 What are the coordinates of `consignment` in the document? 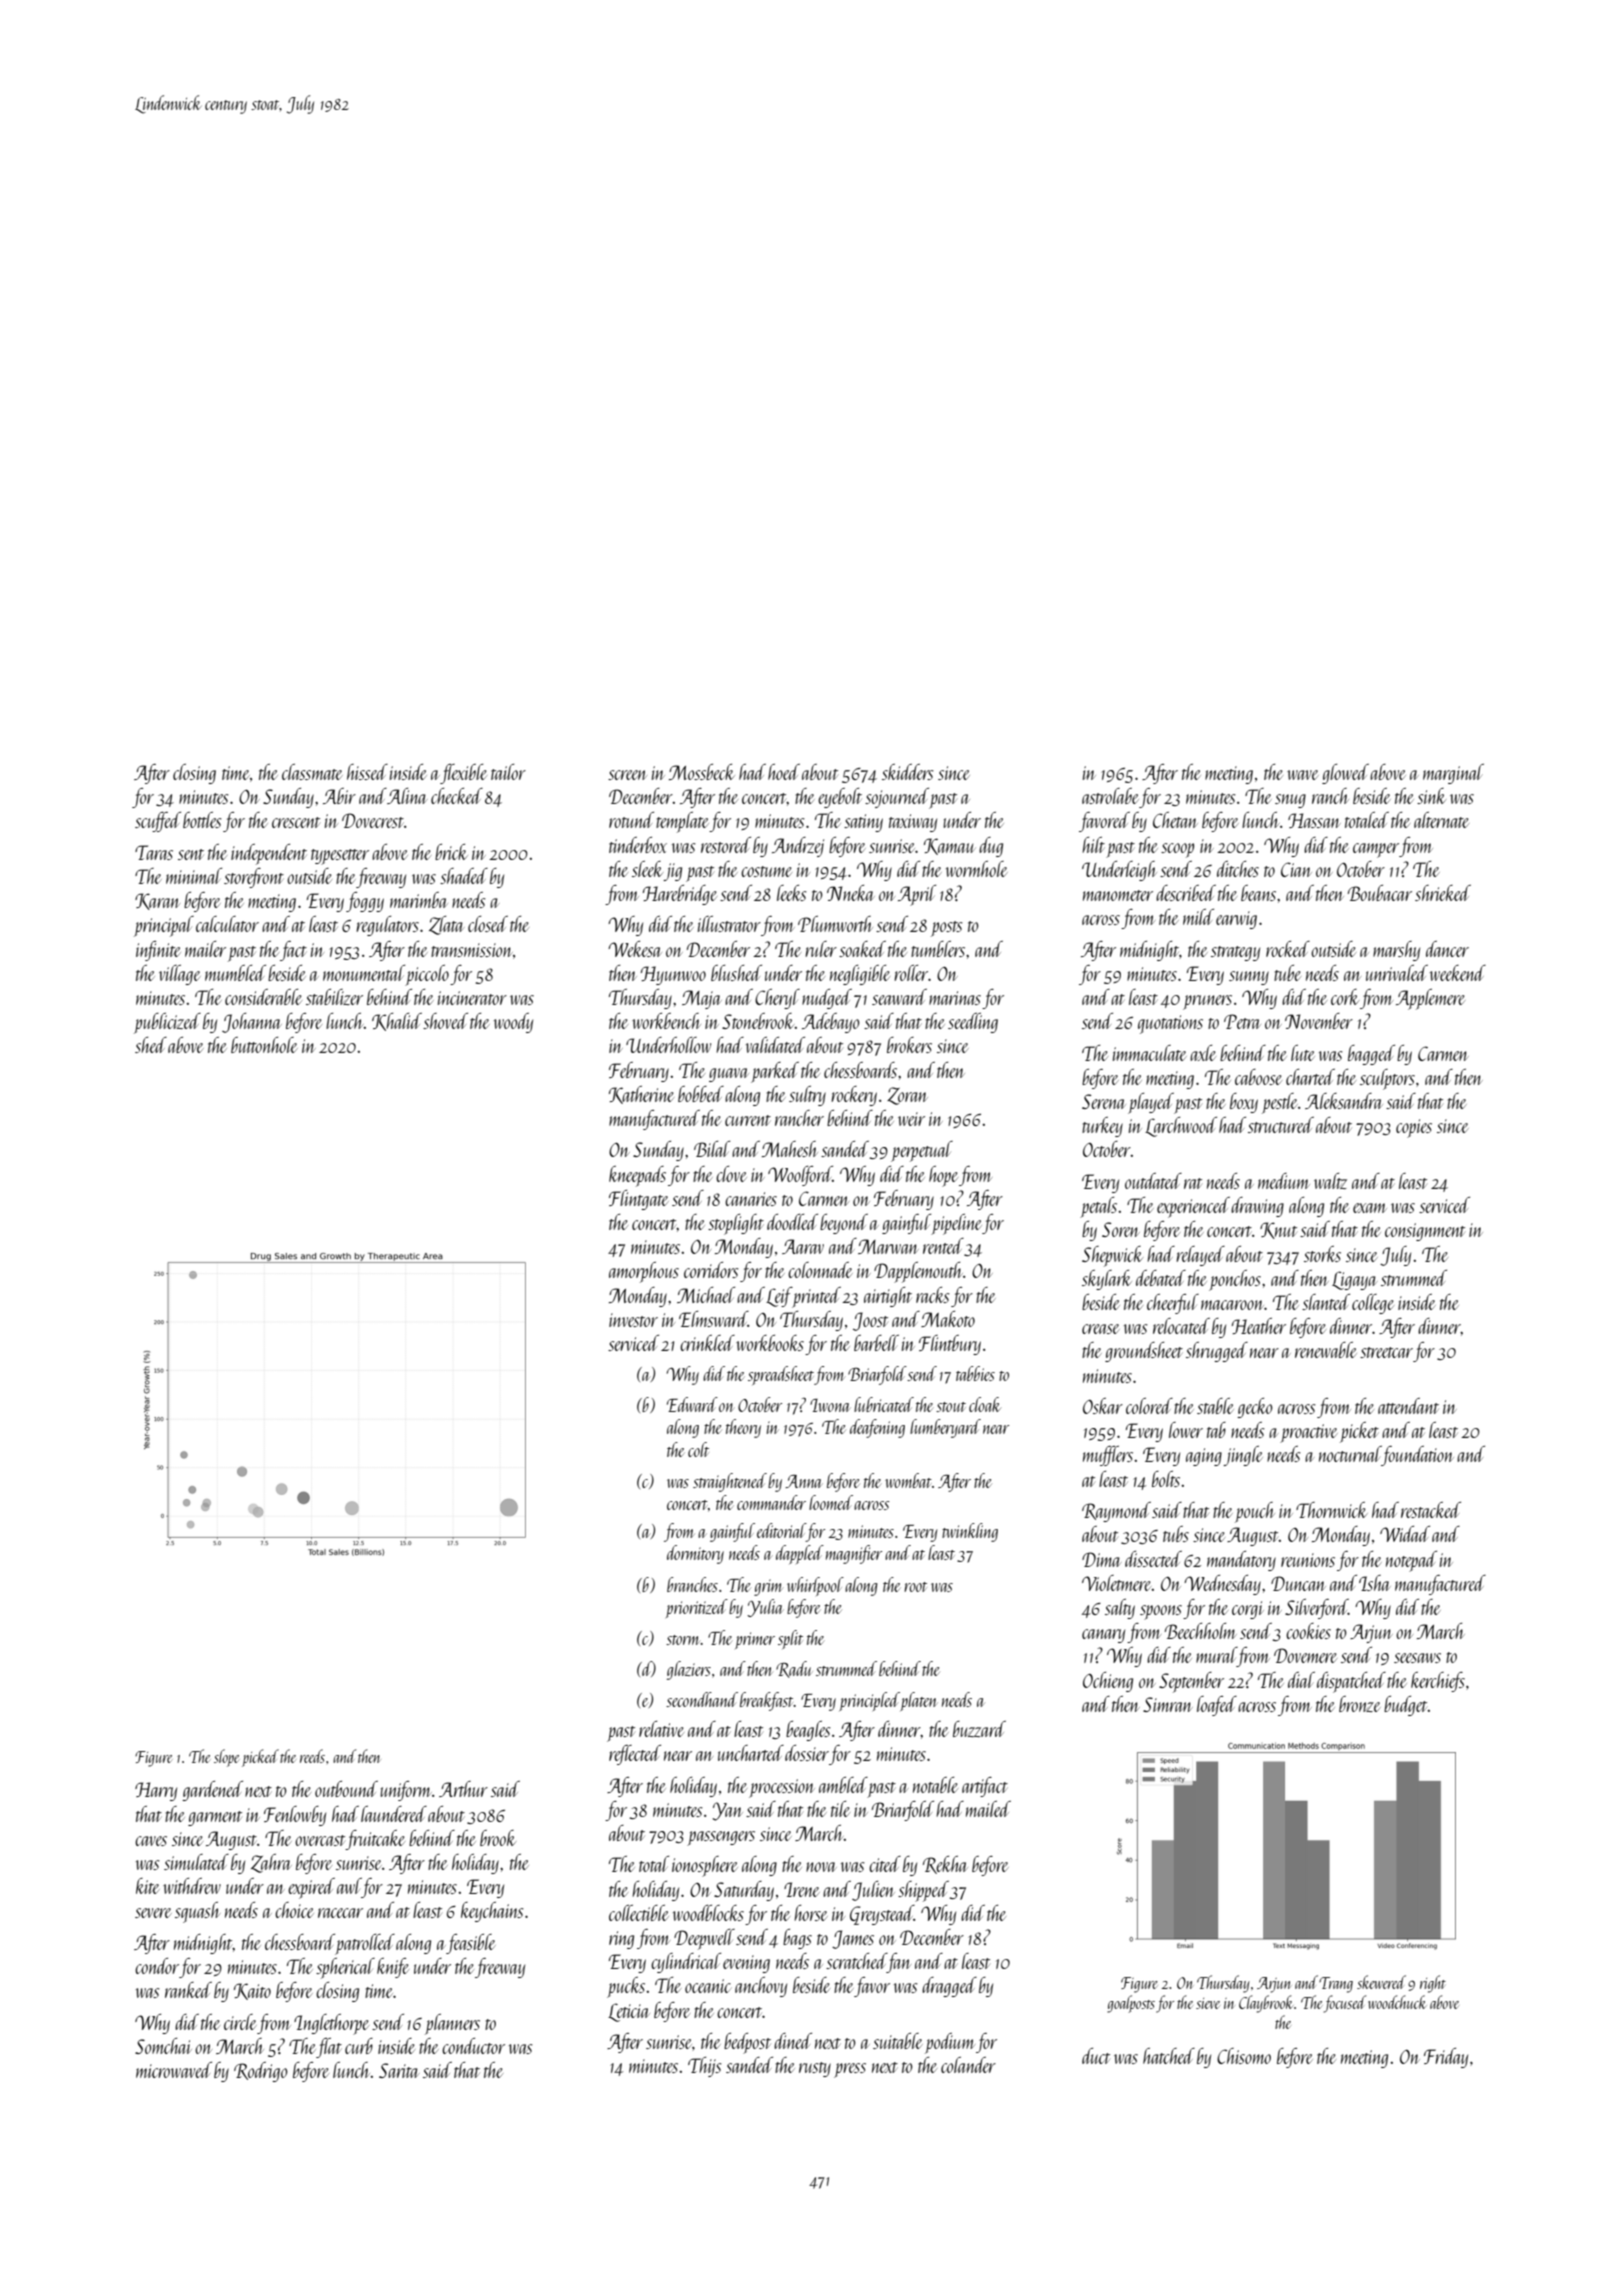 It's located at (1425, 1232).
